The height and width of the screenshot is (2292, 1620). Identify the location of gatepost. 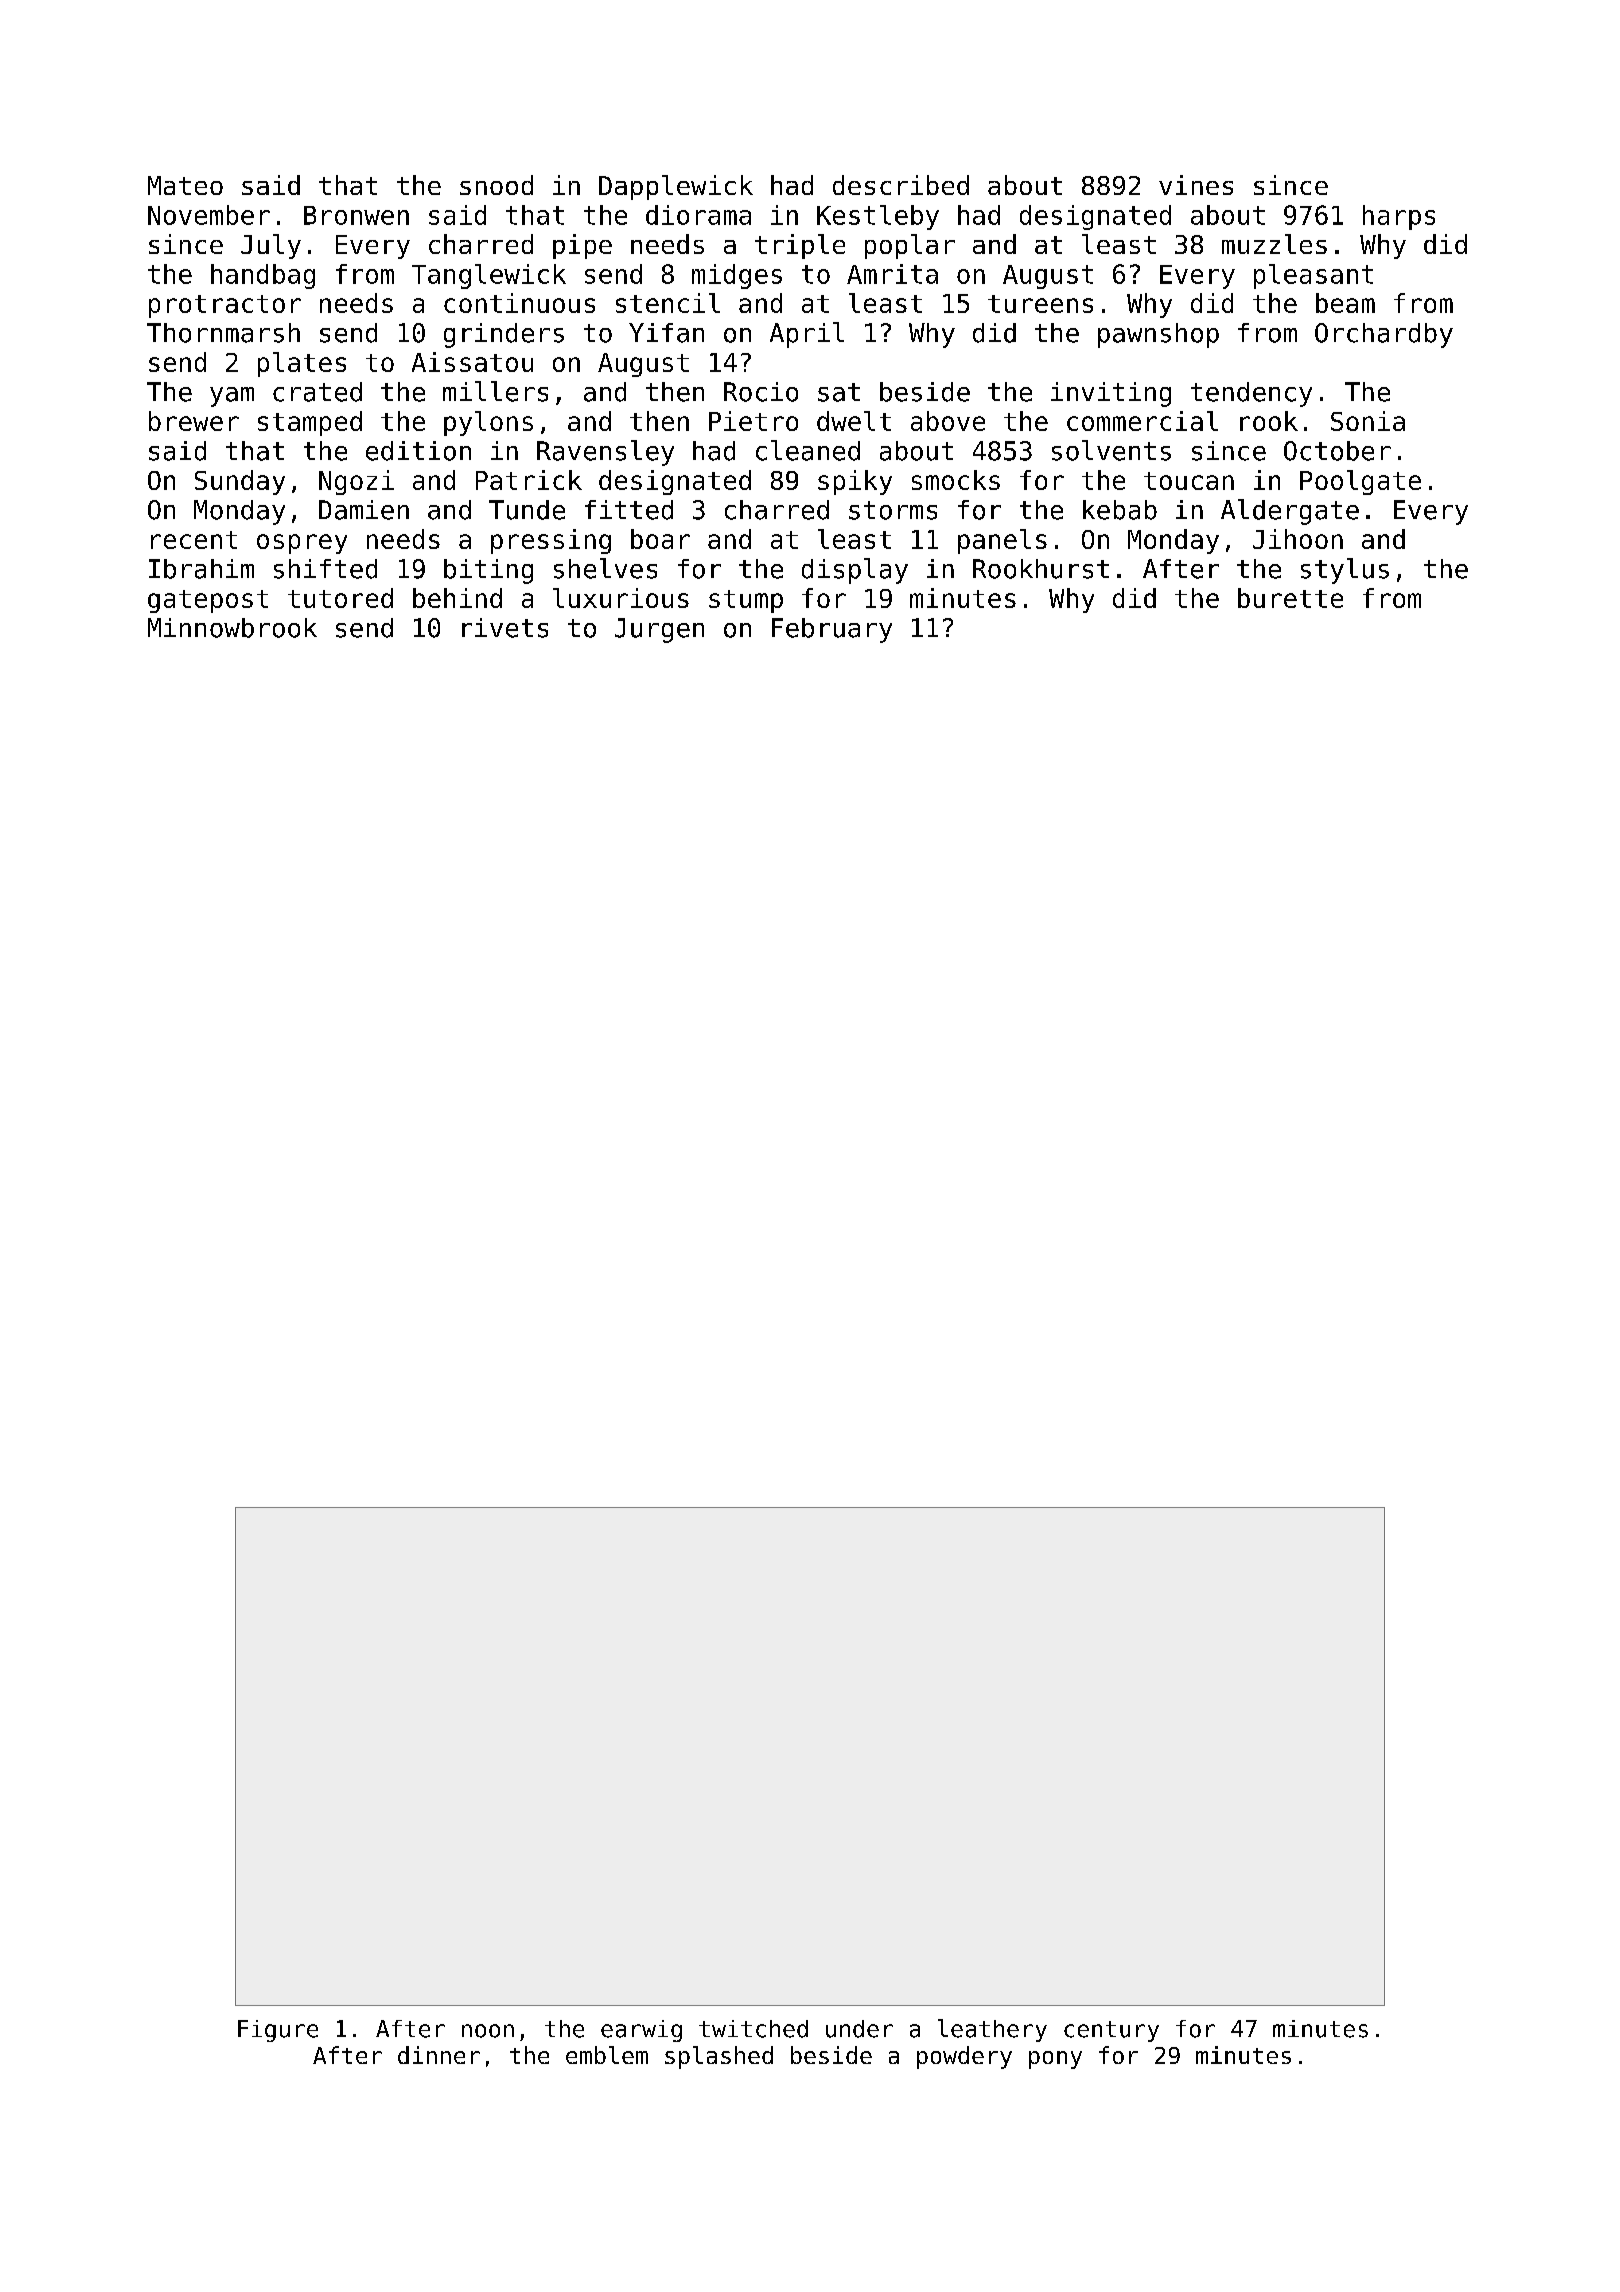
(208, 601).
